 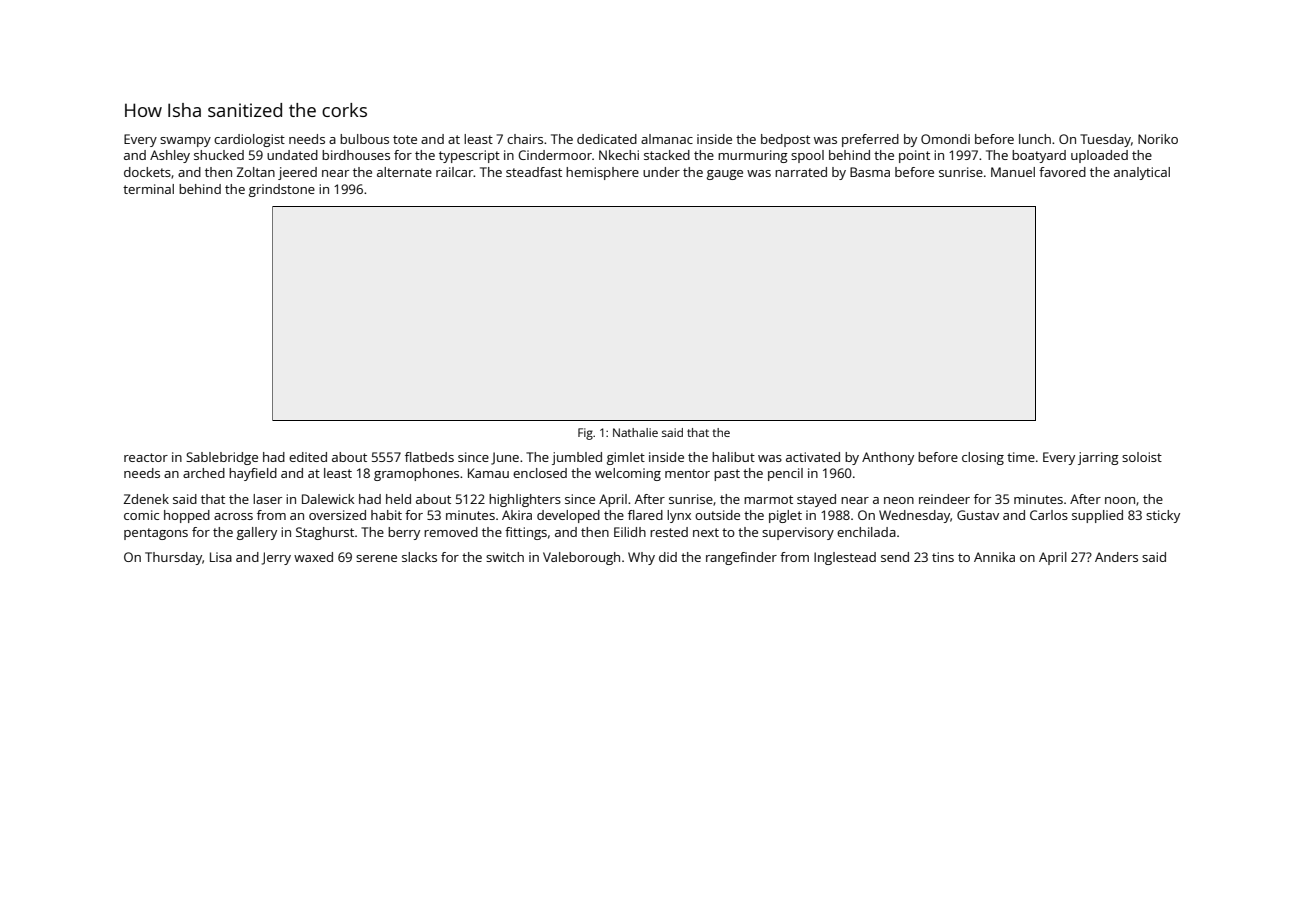 I want to click on Fig, so click(x=585, y=434).
